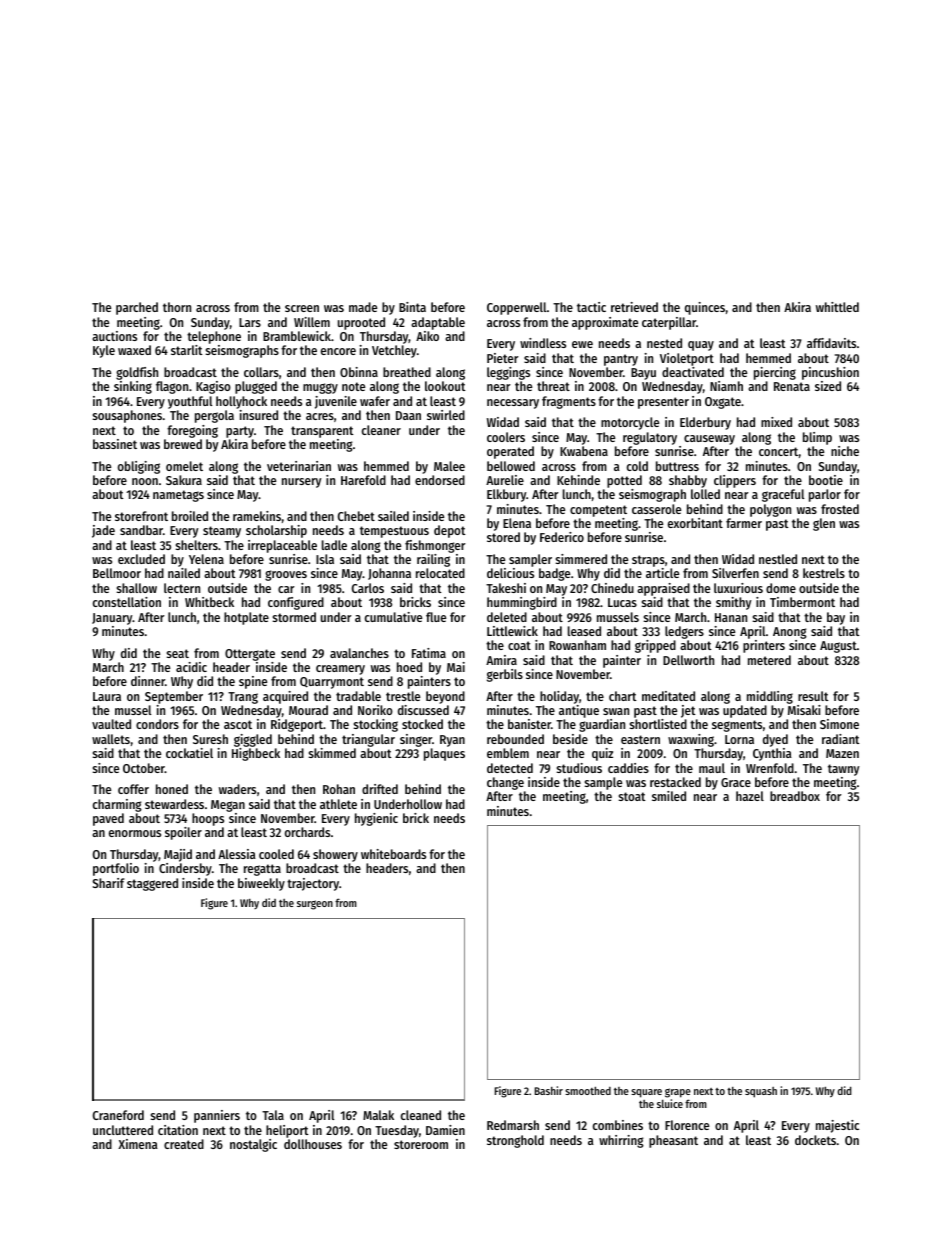 The height and width of the image is (1233, 952). I want to click on hotplate, so click(246, 618).
